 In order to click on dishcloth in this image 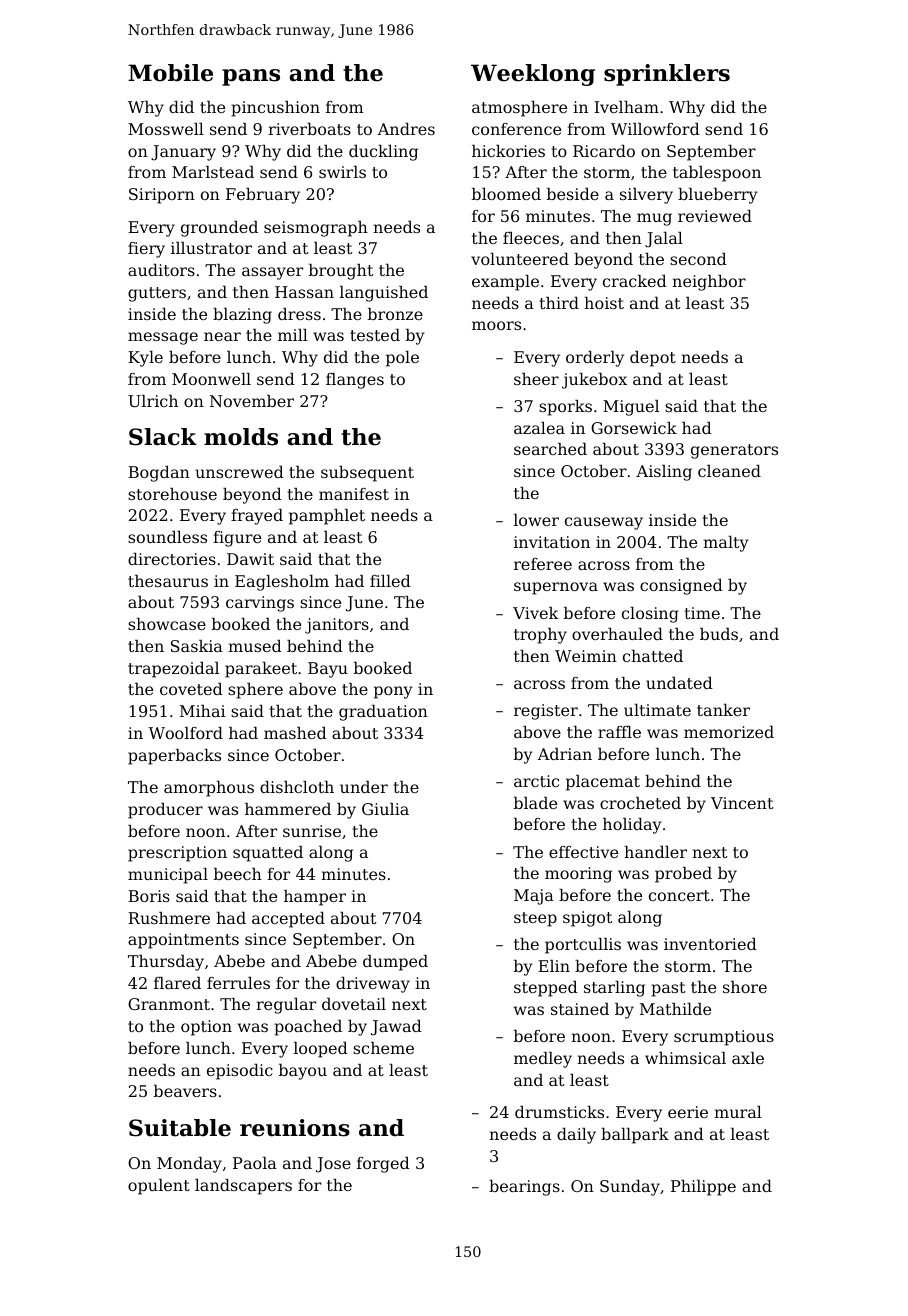, I will do `click(297, 787)`.
